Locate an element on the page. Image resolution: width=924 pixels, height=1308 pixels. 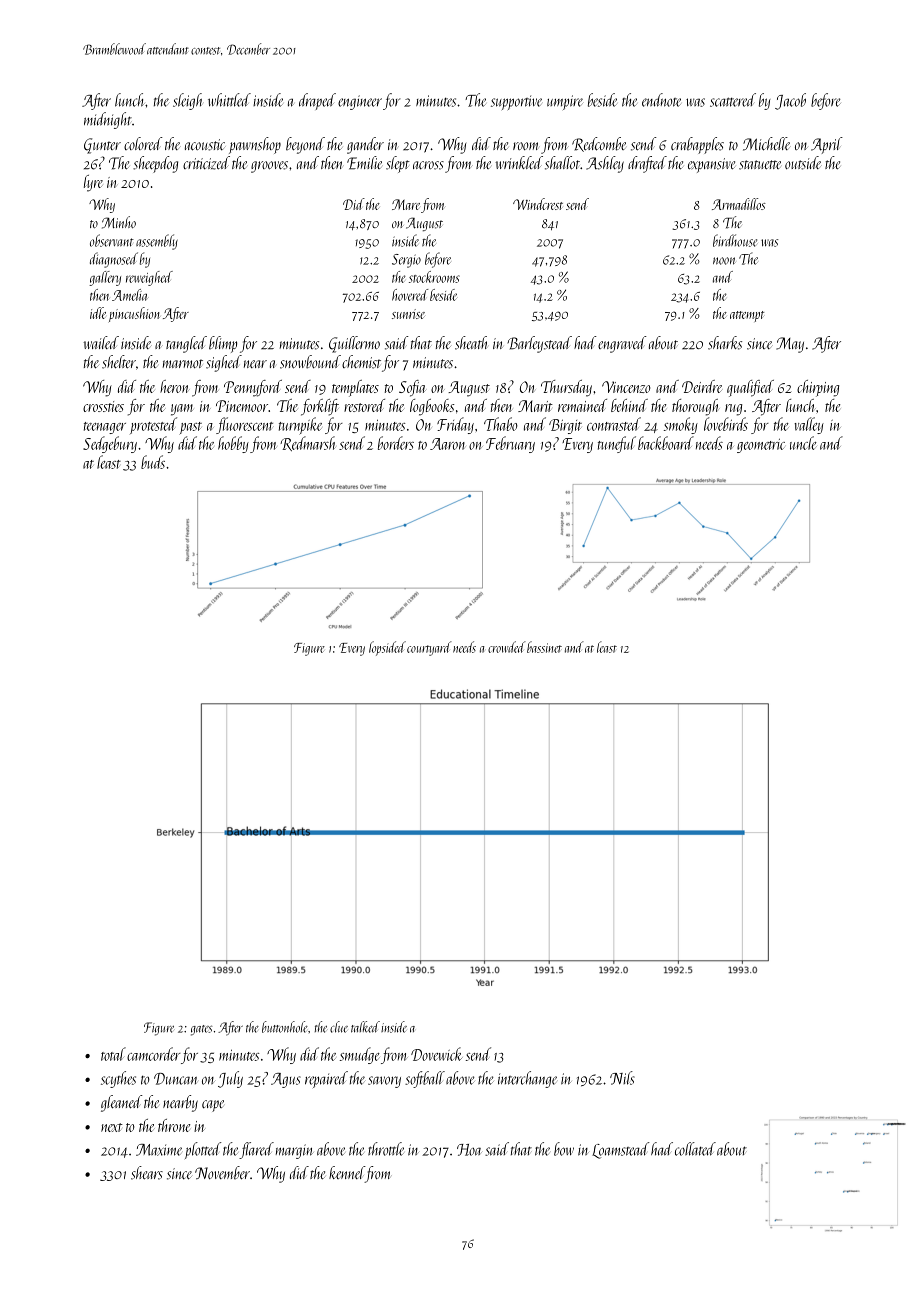
noon is located at coordinates (724, 261).
